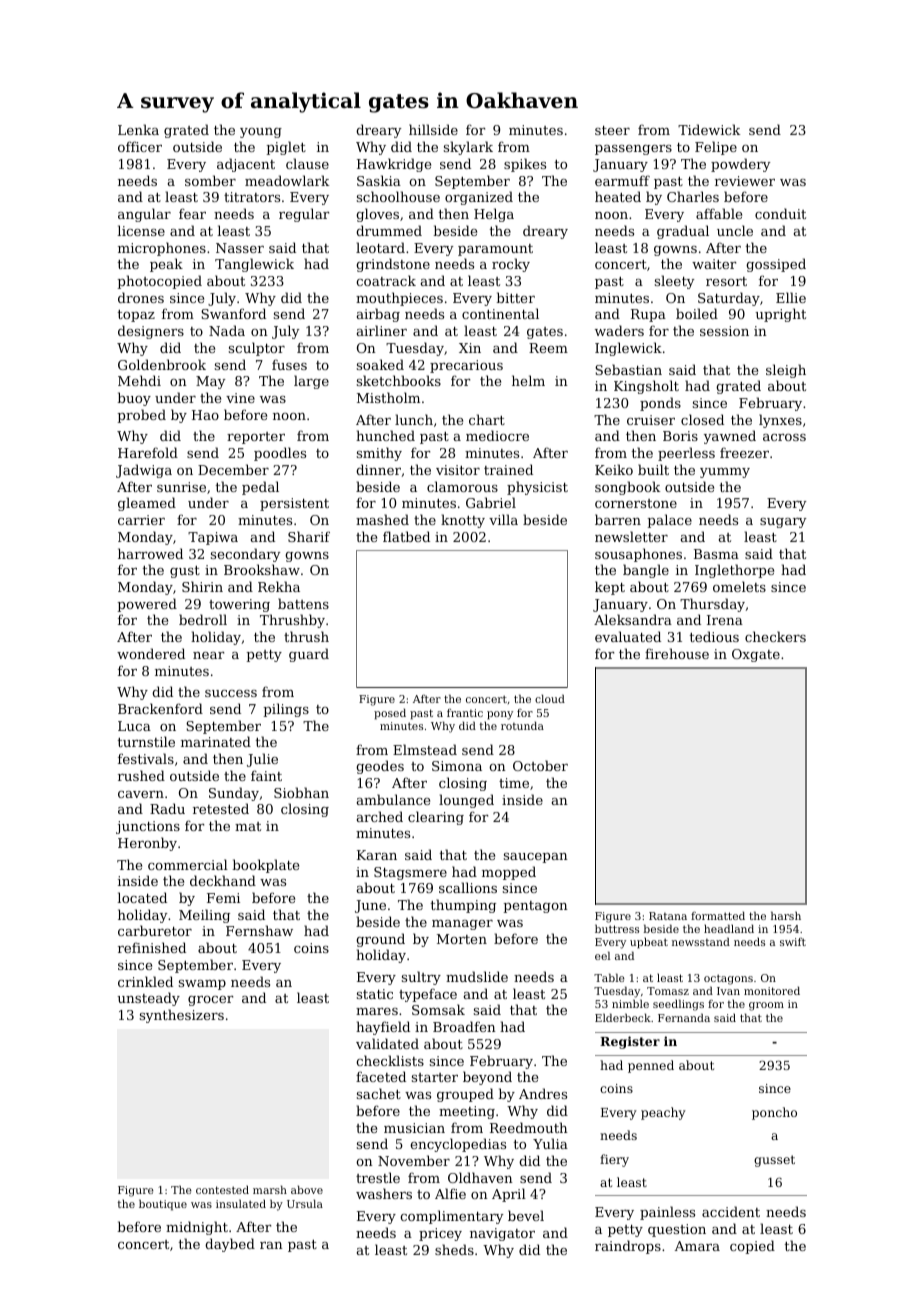 This image has width=924, height=1308. I want to click on soaked, so click(380, 364).
